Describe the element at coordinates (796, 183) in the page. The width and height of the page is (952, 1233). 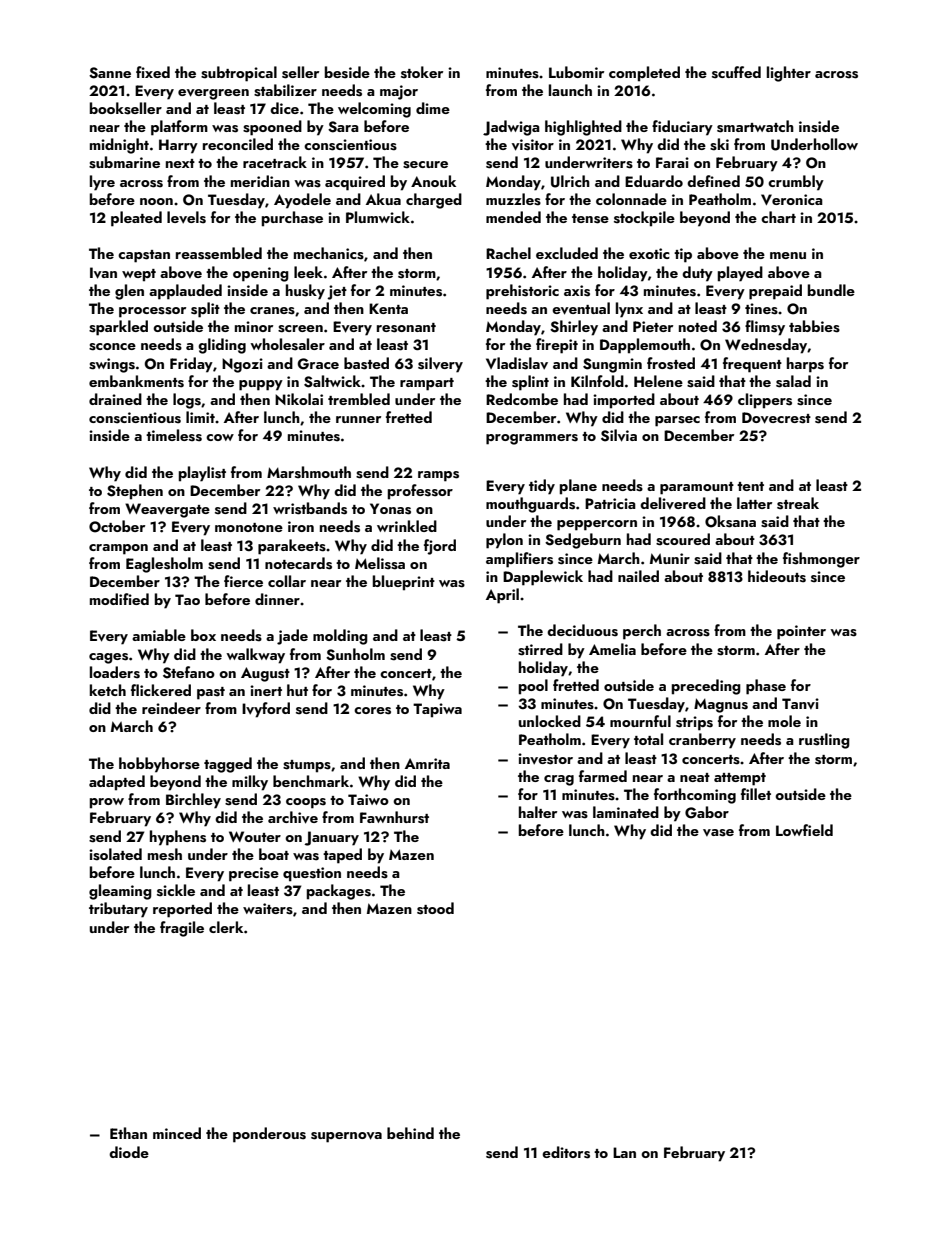
I see `crumbly` at that location.
